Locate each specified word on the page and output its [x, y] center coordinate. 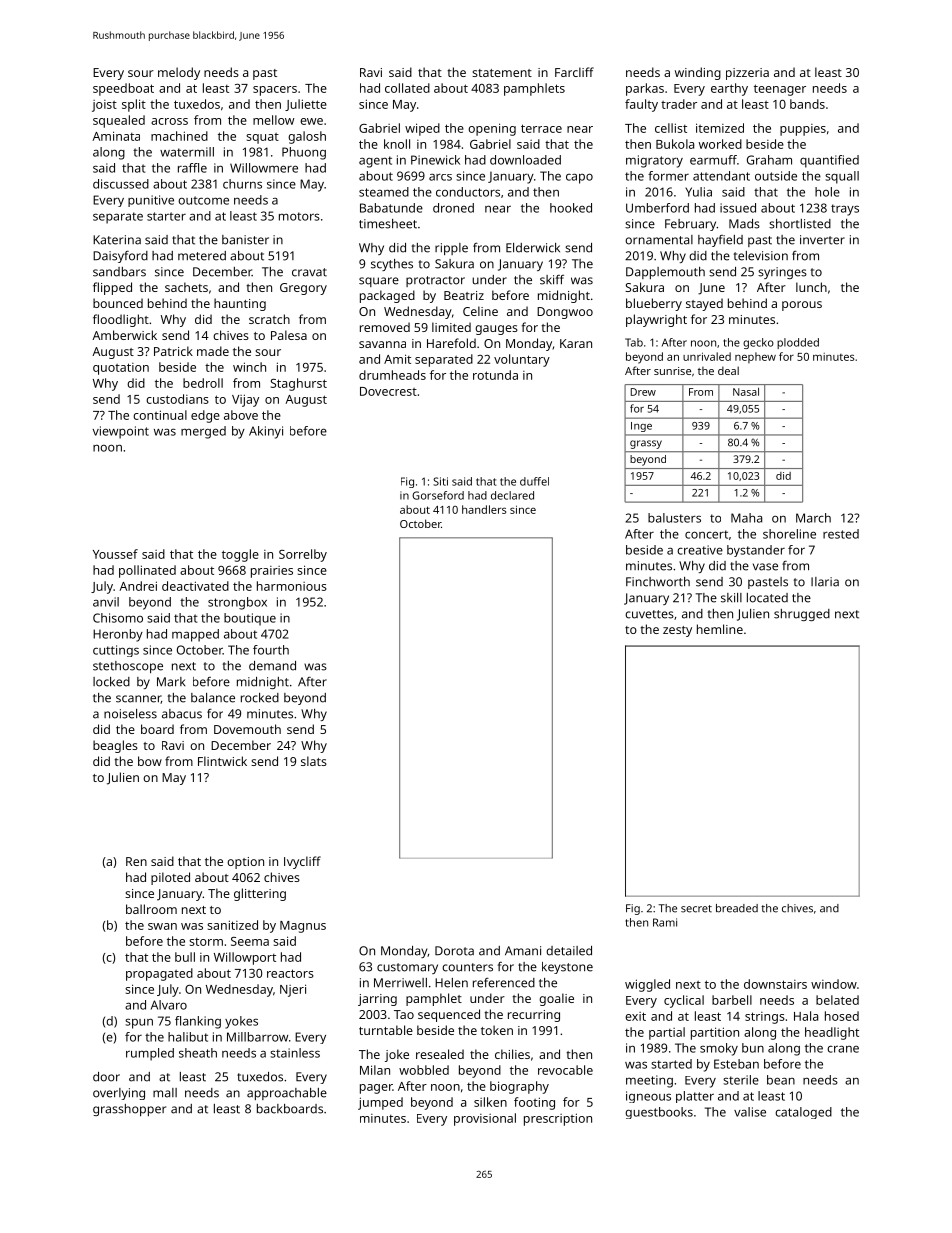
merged [203, 432]
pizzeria [747, 74]
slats [314, 761]
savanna [382, 344]
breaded [737, 908]
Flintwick [222, 761]
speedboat [123, 89]
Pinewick [435, 160]
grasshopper [129, 1110]
